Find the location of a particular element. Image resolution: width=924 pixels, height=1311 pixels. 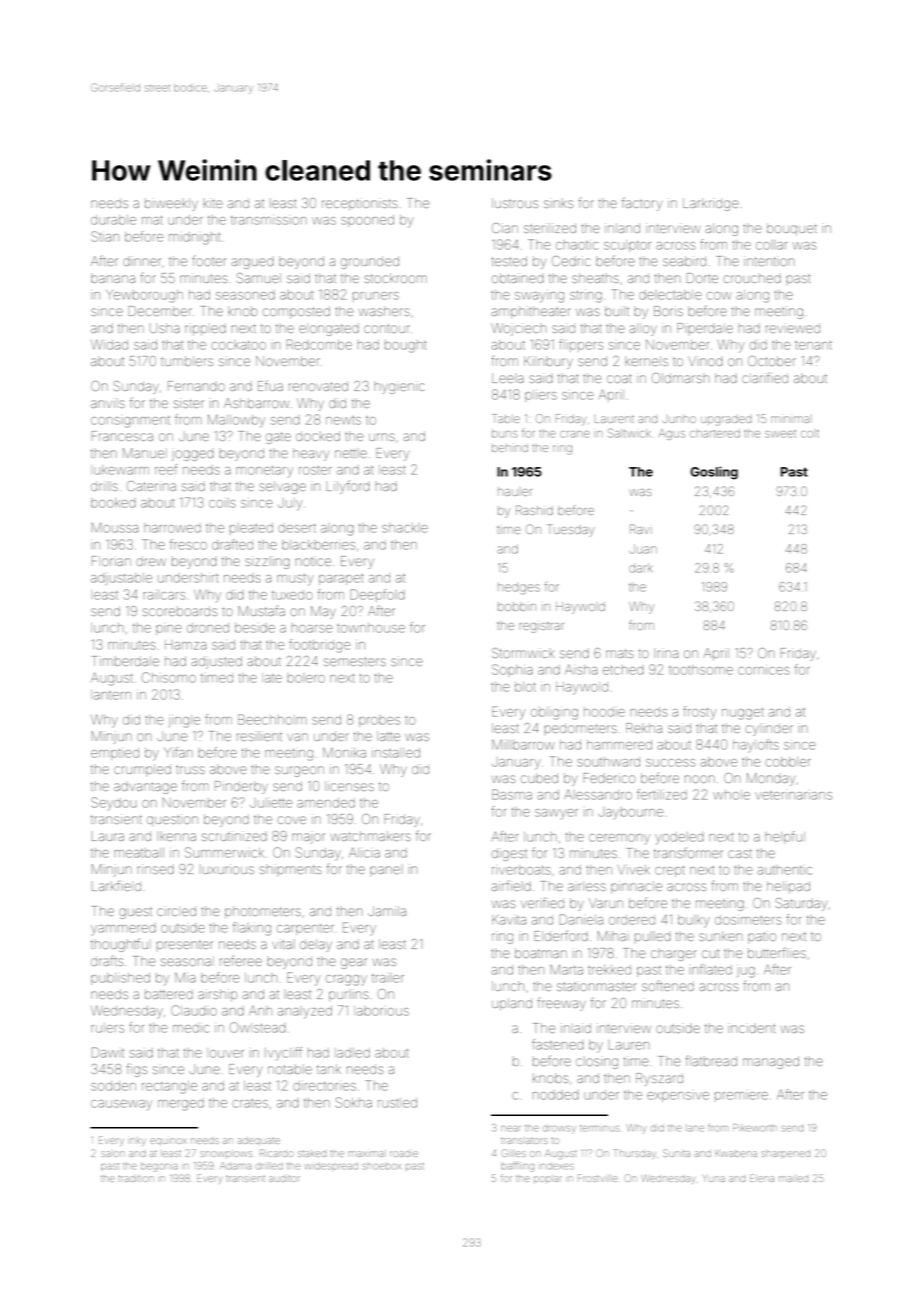

crumpled is located at coordinates (142, 770).
